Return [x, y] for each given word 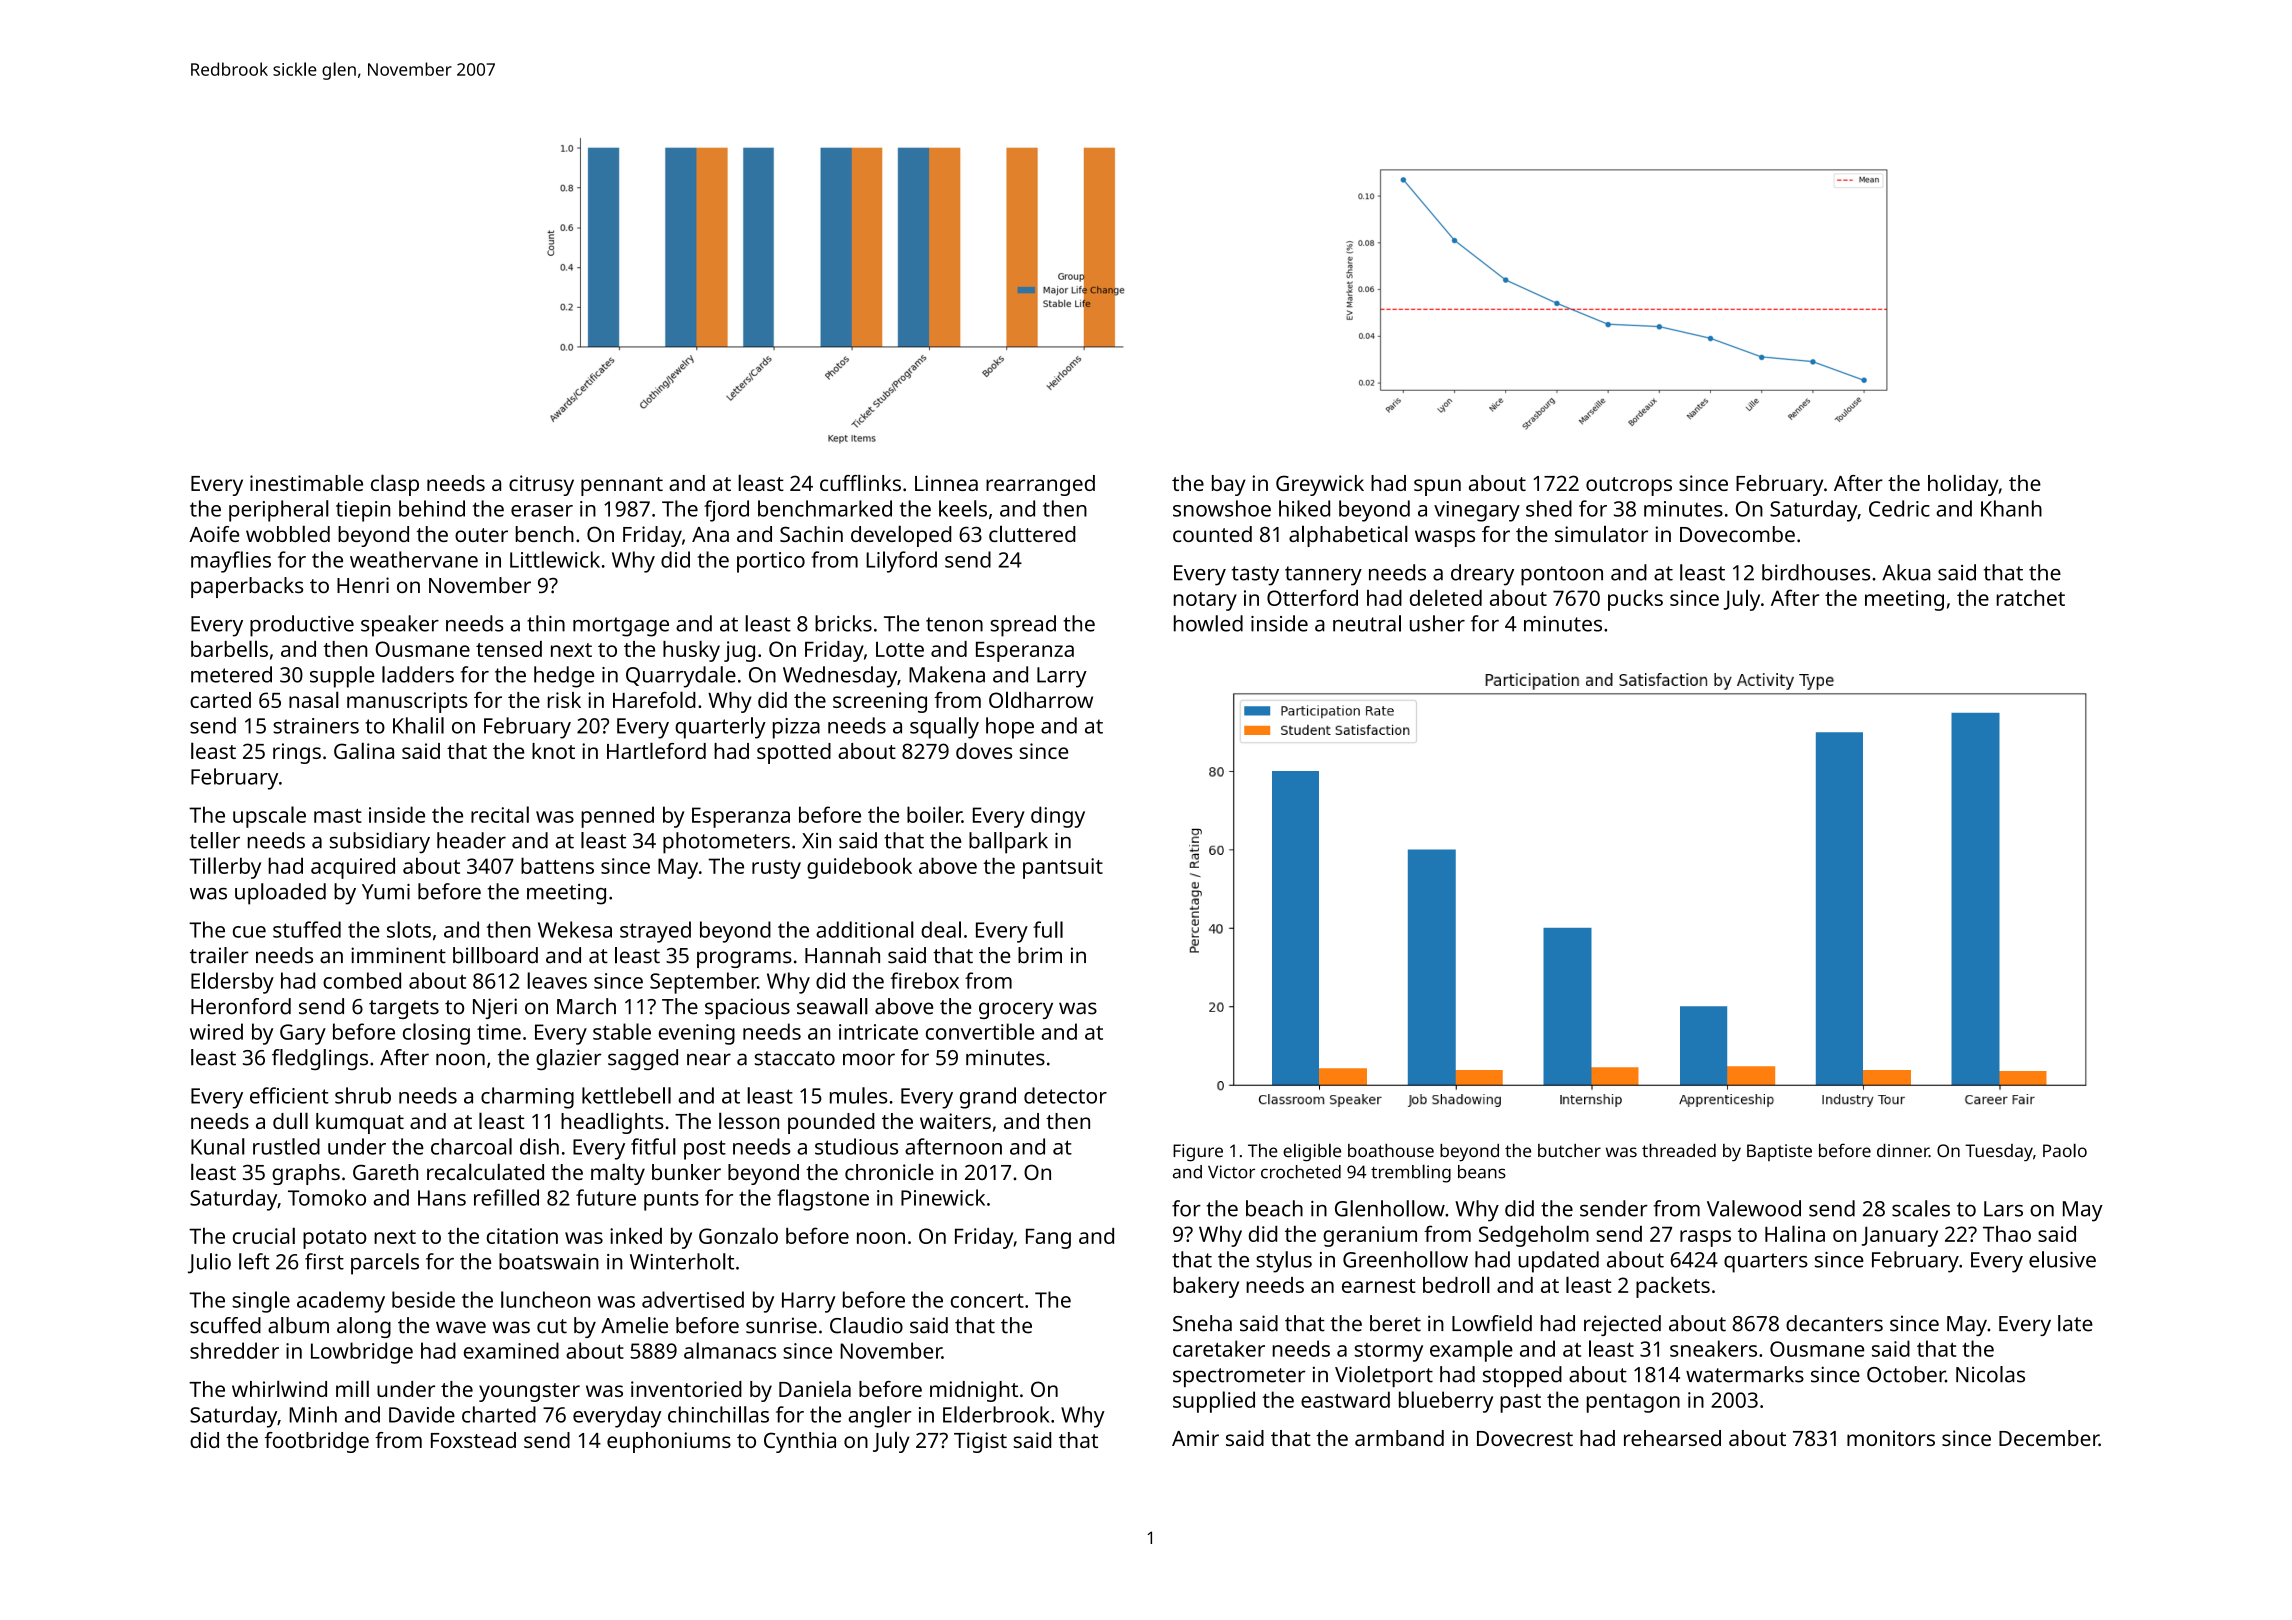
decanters [1834, 1323]
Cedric [1899, 508]
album [298, 1325]
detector [1065, 1095]
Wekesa [575, 929]
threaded [1679, 1150]
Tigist [980, 1442]
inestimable [306, 482]
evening [696, 1034]
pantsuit [1063, 868]
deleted [1446, 597]
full [1048, 929]
